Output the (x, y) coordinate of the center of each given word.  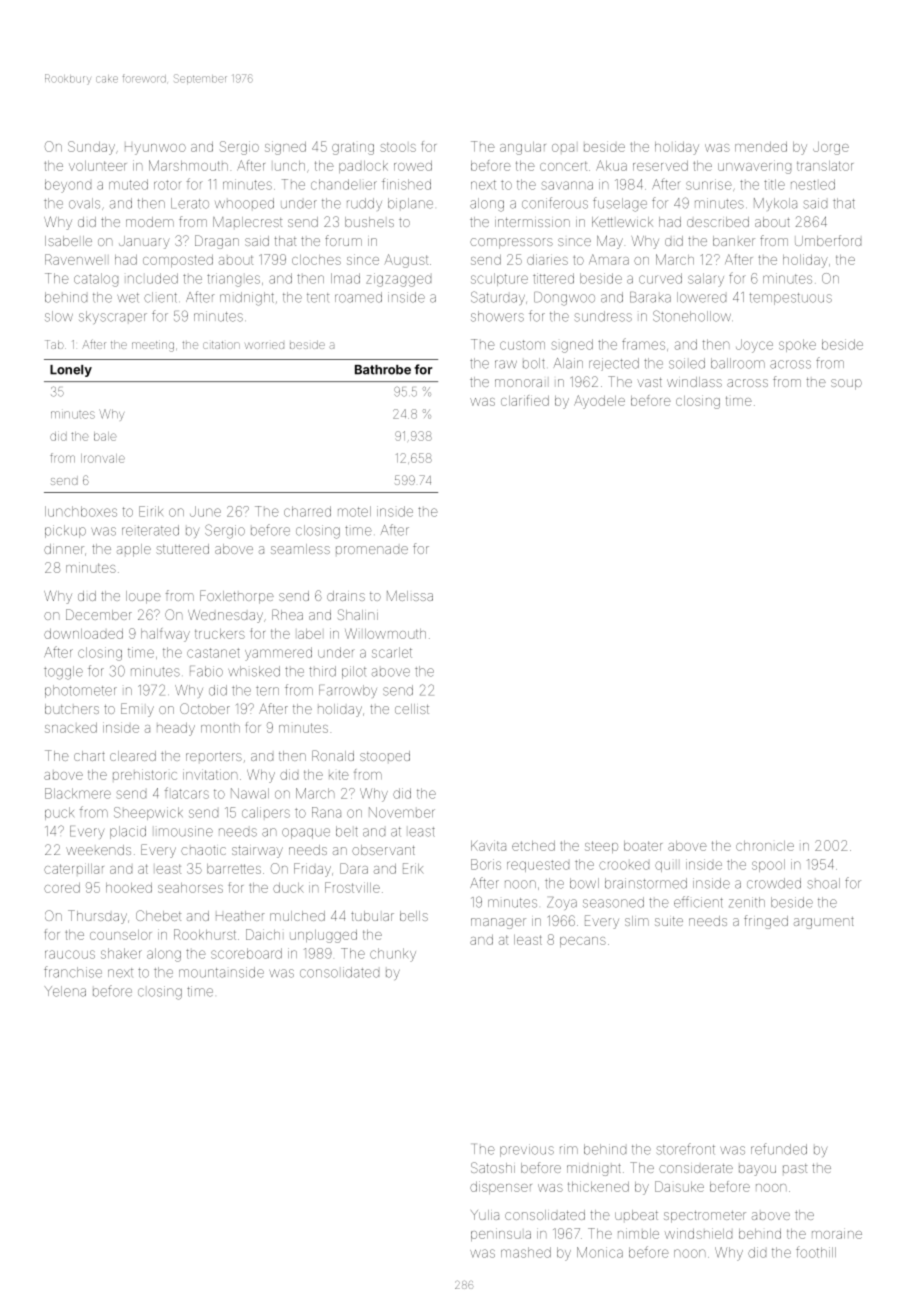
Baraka (650, 297)
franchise (73, 972)
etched (533, 846)
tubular (372, 916)
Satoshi (493, 1167)
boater (643, 846)
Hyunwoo (155, 149)
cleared (133, 756)
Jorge (831, 148)
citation (221, 345)
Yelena (65, 991)
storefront (686, 1149)
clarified (525, 400)
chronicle (765, 846)
